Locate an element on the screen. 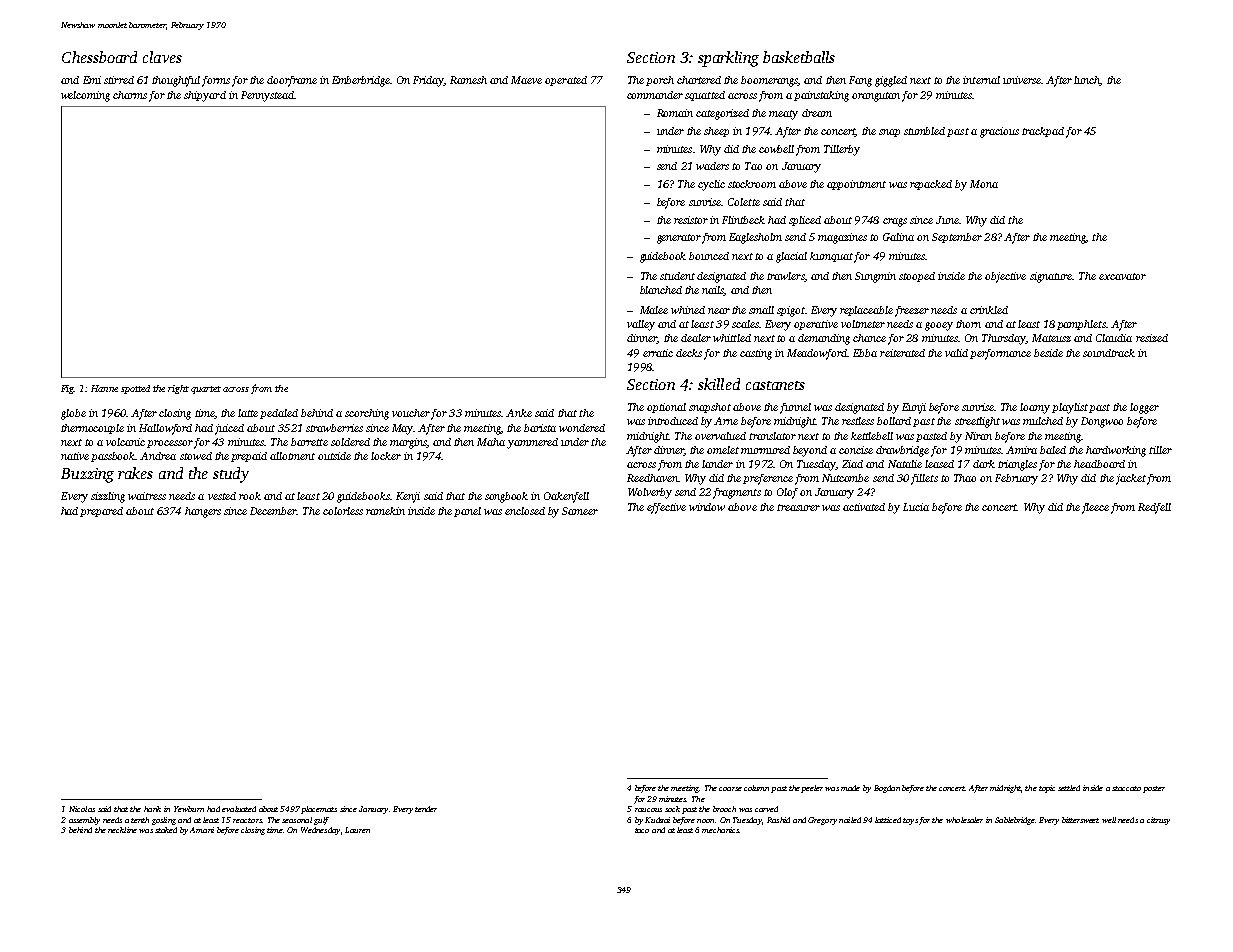 The height and width of the screenshot is (952, 1233). loamy is located at coordinates (1035, 408).
